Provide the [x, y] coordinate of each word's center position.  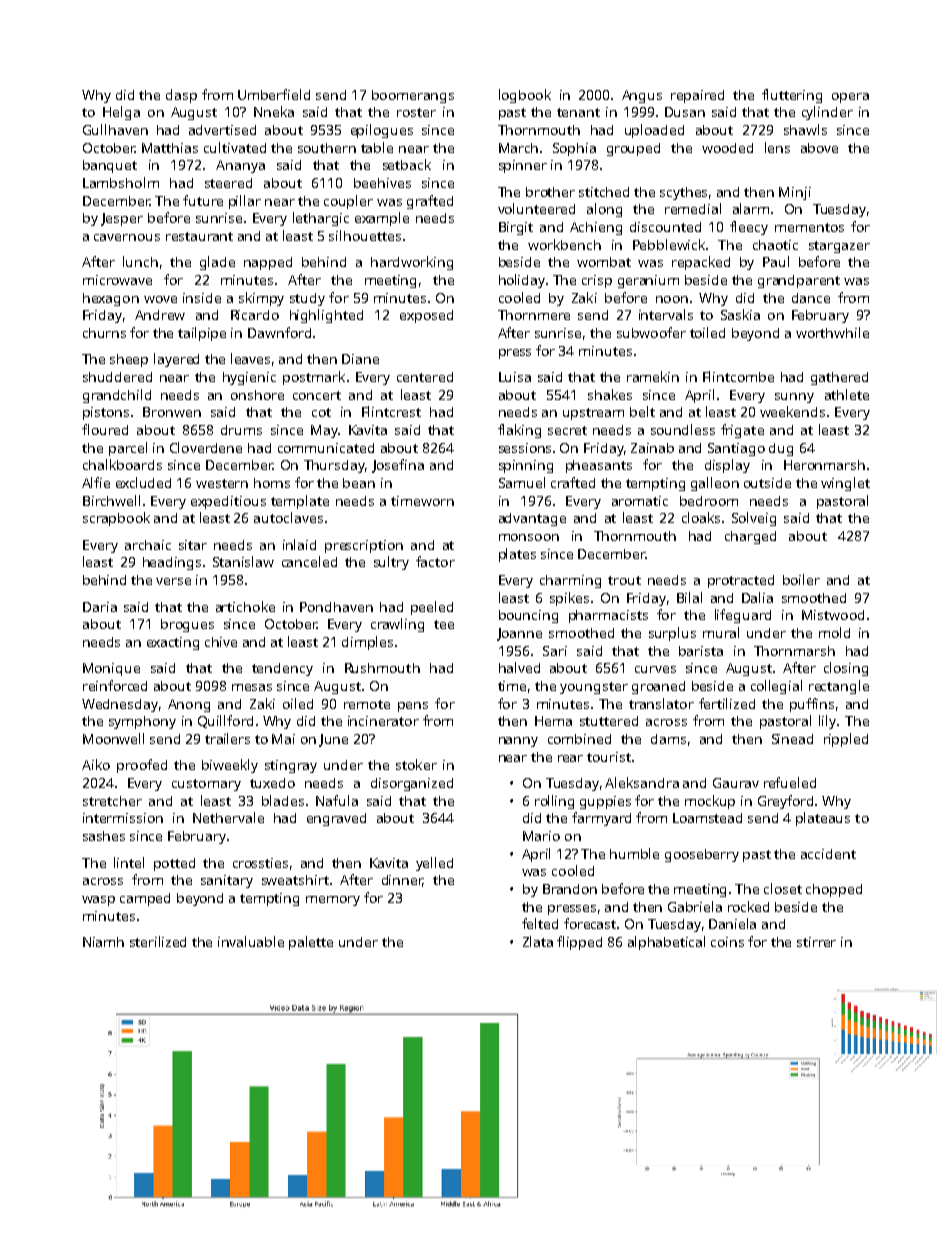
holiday [522, 281]
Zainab [652, 448]
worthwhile [832, 332]
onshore [257, 395]
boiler [801, 579]
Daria [100, 607]
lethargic [321, 219]
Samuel [522, 482]
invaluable [251, 941]
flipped [579, 943]
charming [570, 581]
